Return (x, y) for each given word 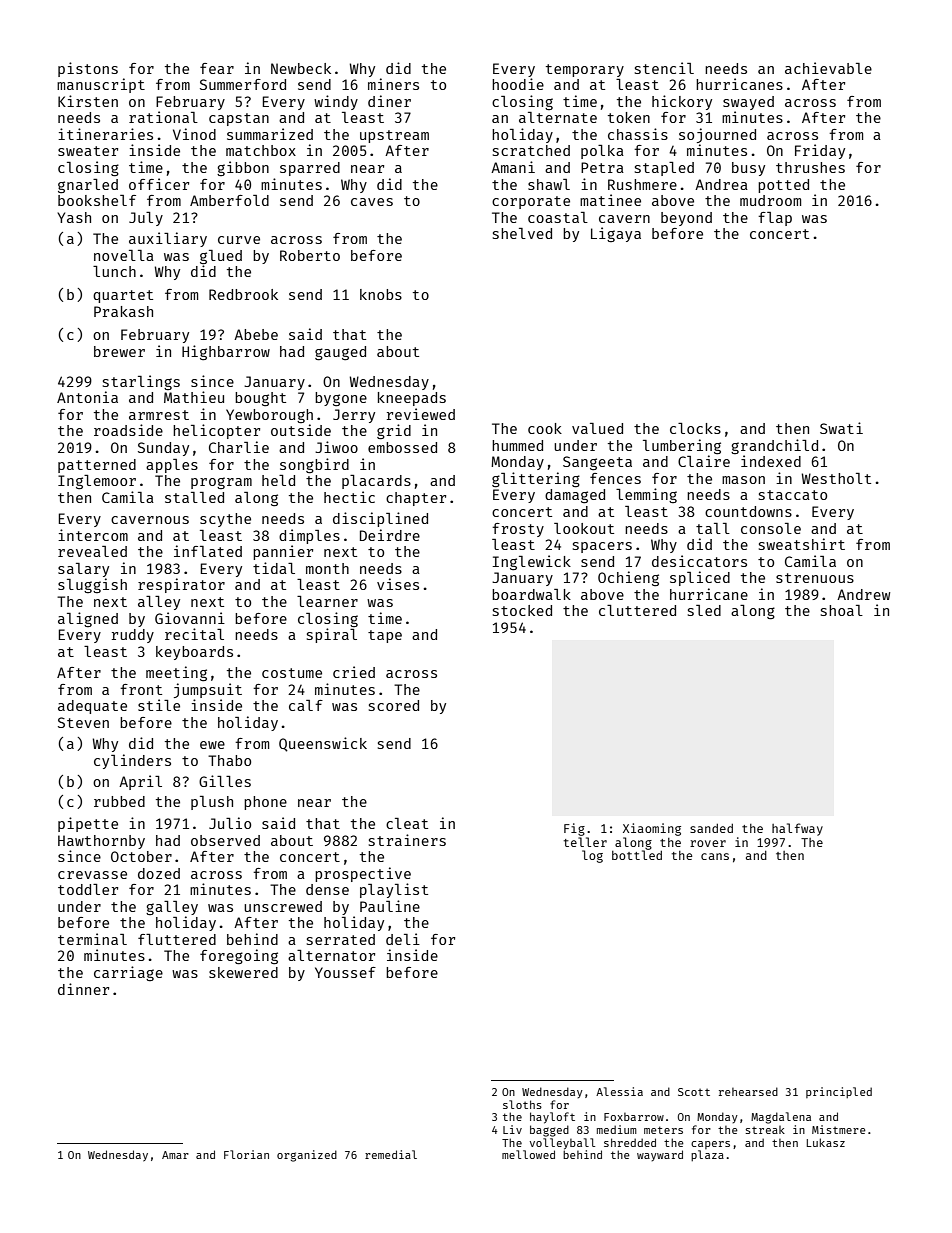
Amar (175, 1155)
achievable (828, 68)
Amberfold (229, 200)
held (278, 480)
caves (372, 202)
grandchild (774, 446)
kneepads (412, 399)
